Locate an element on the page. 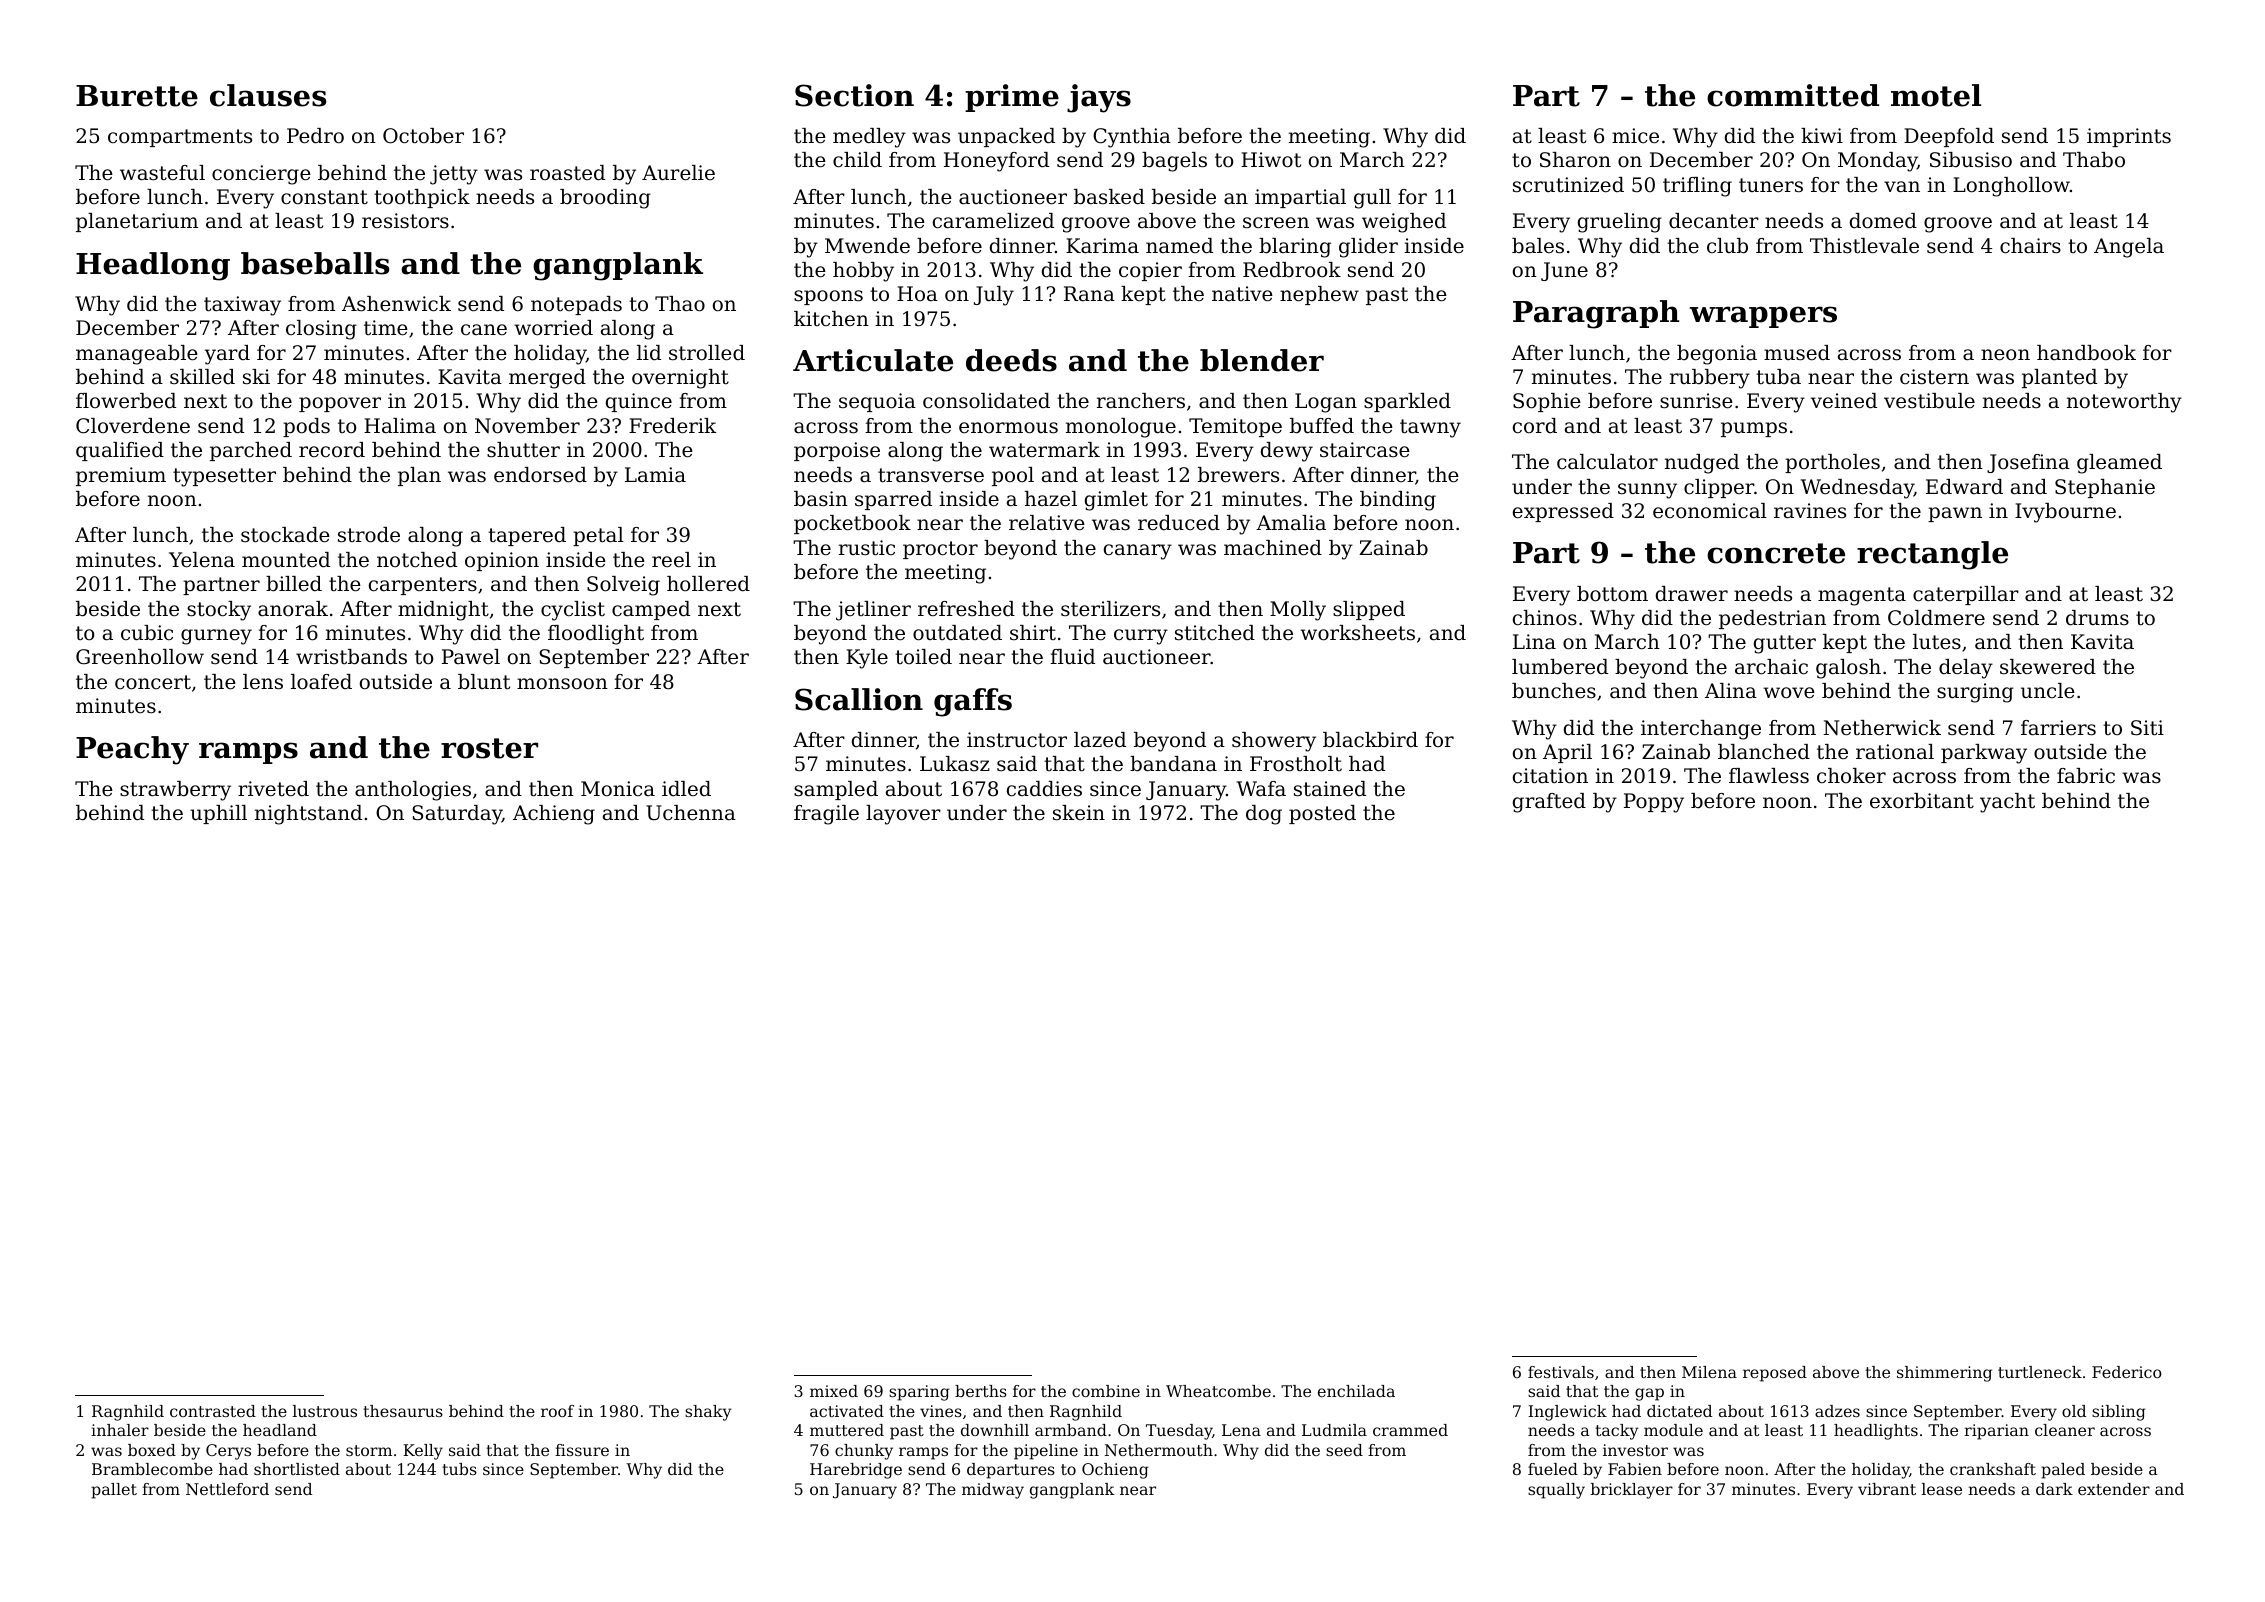  porpoise is located at coordinates (837, 451).
